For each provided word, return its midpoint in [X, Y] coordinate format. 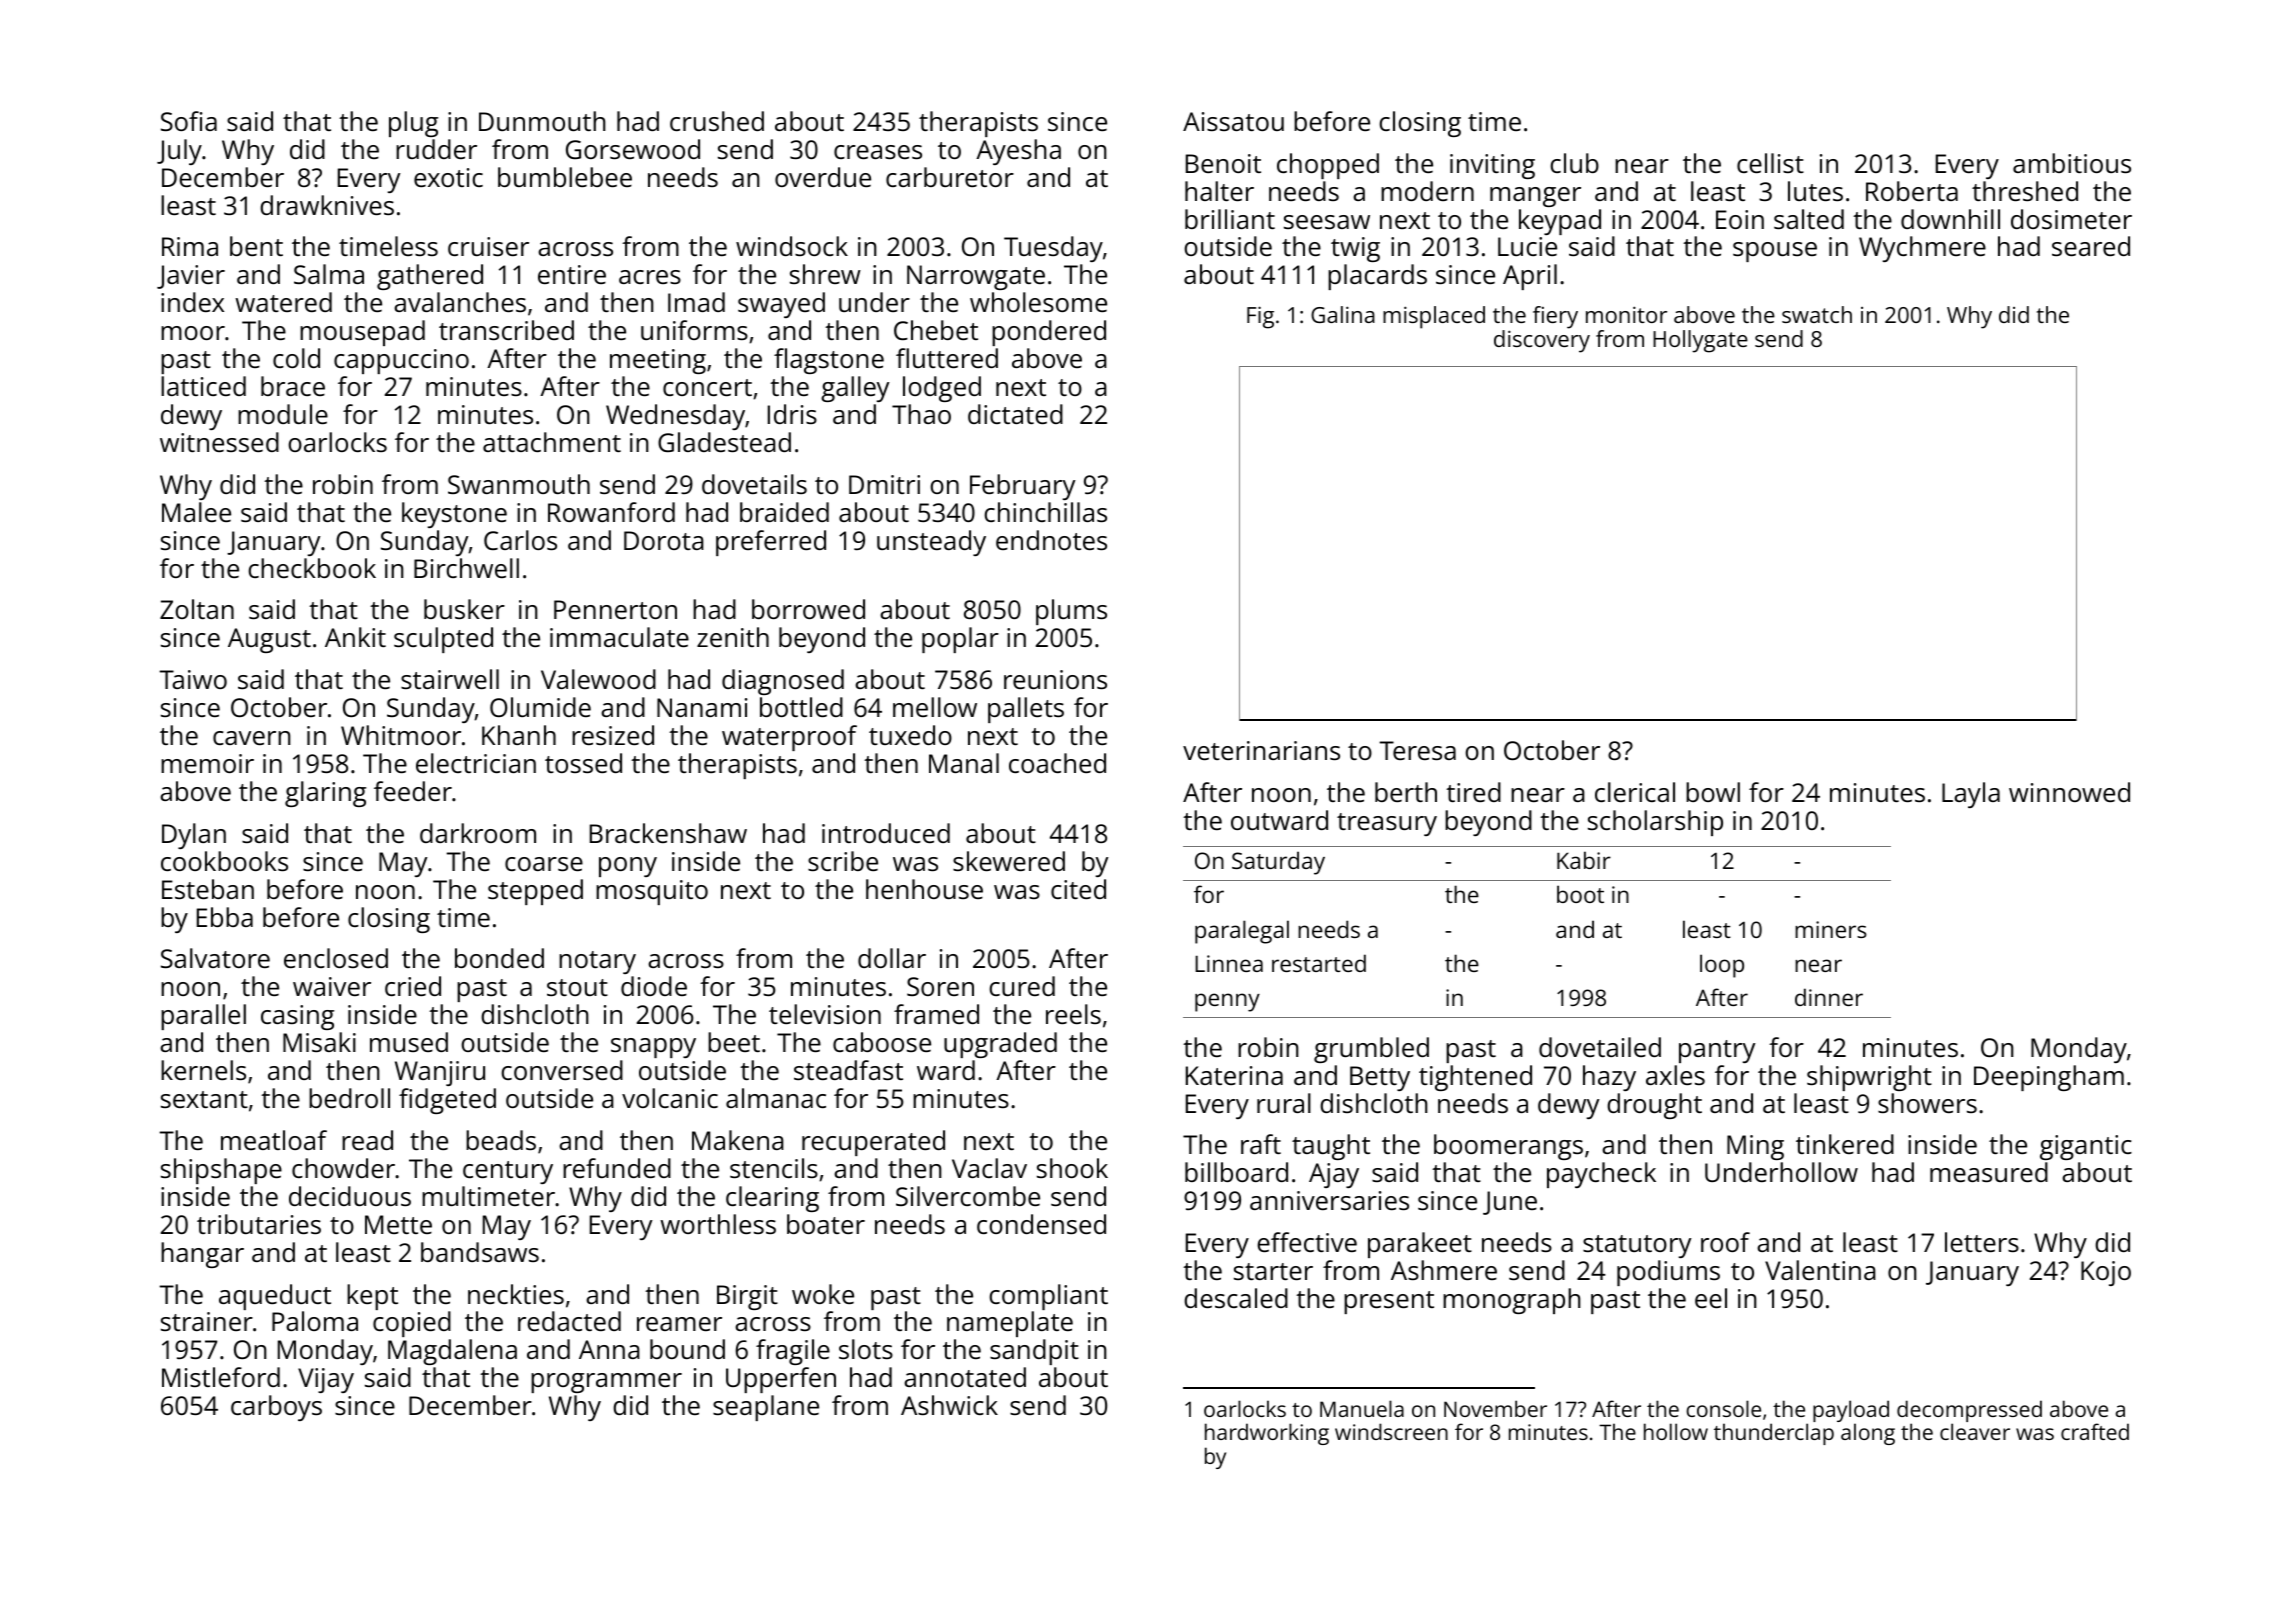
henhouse [924, 889]
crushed [717, 121]
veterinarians [1261, 750]
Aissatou [1233, 121]
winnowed [2069, 792]
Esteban [208, 889]
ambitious [2072, 163]
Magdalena [452, 1352]
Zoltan [197, 609]
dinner [1829, 997]
